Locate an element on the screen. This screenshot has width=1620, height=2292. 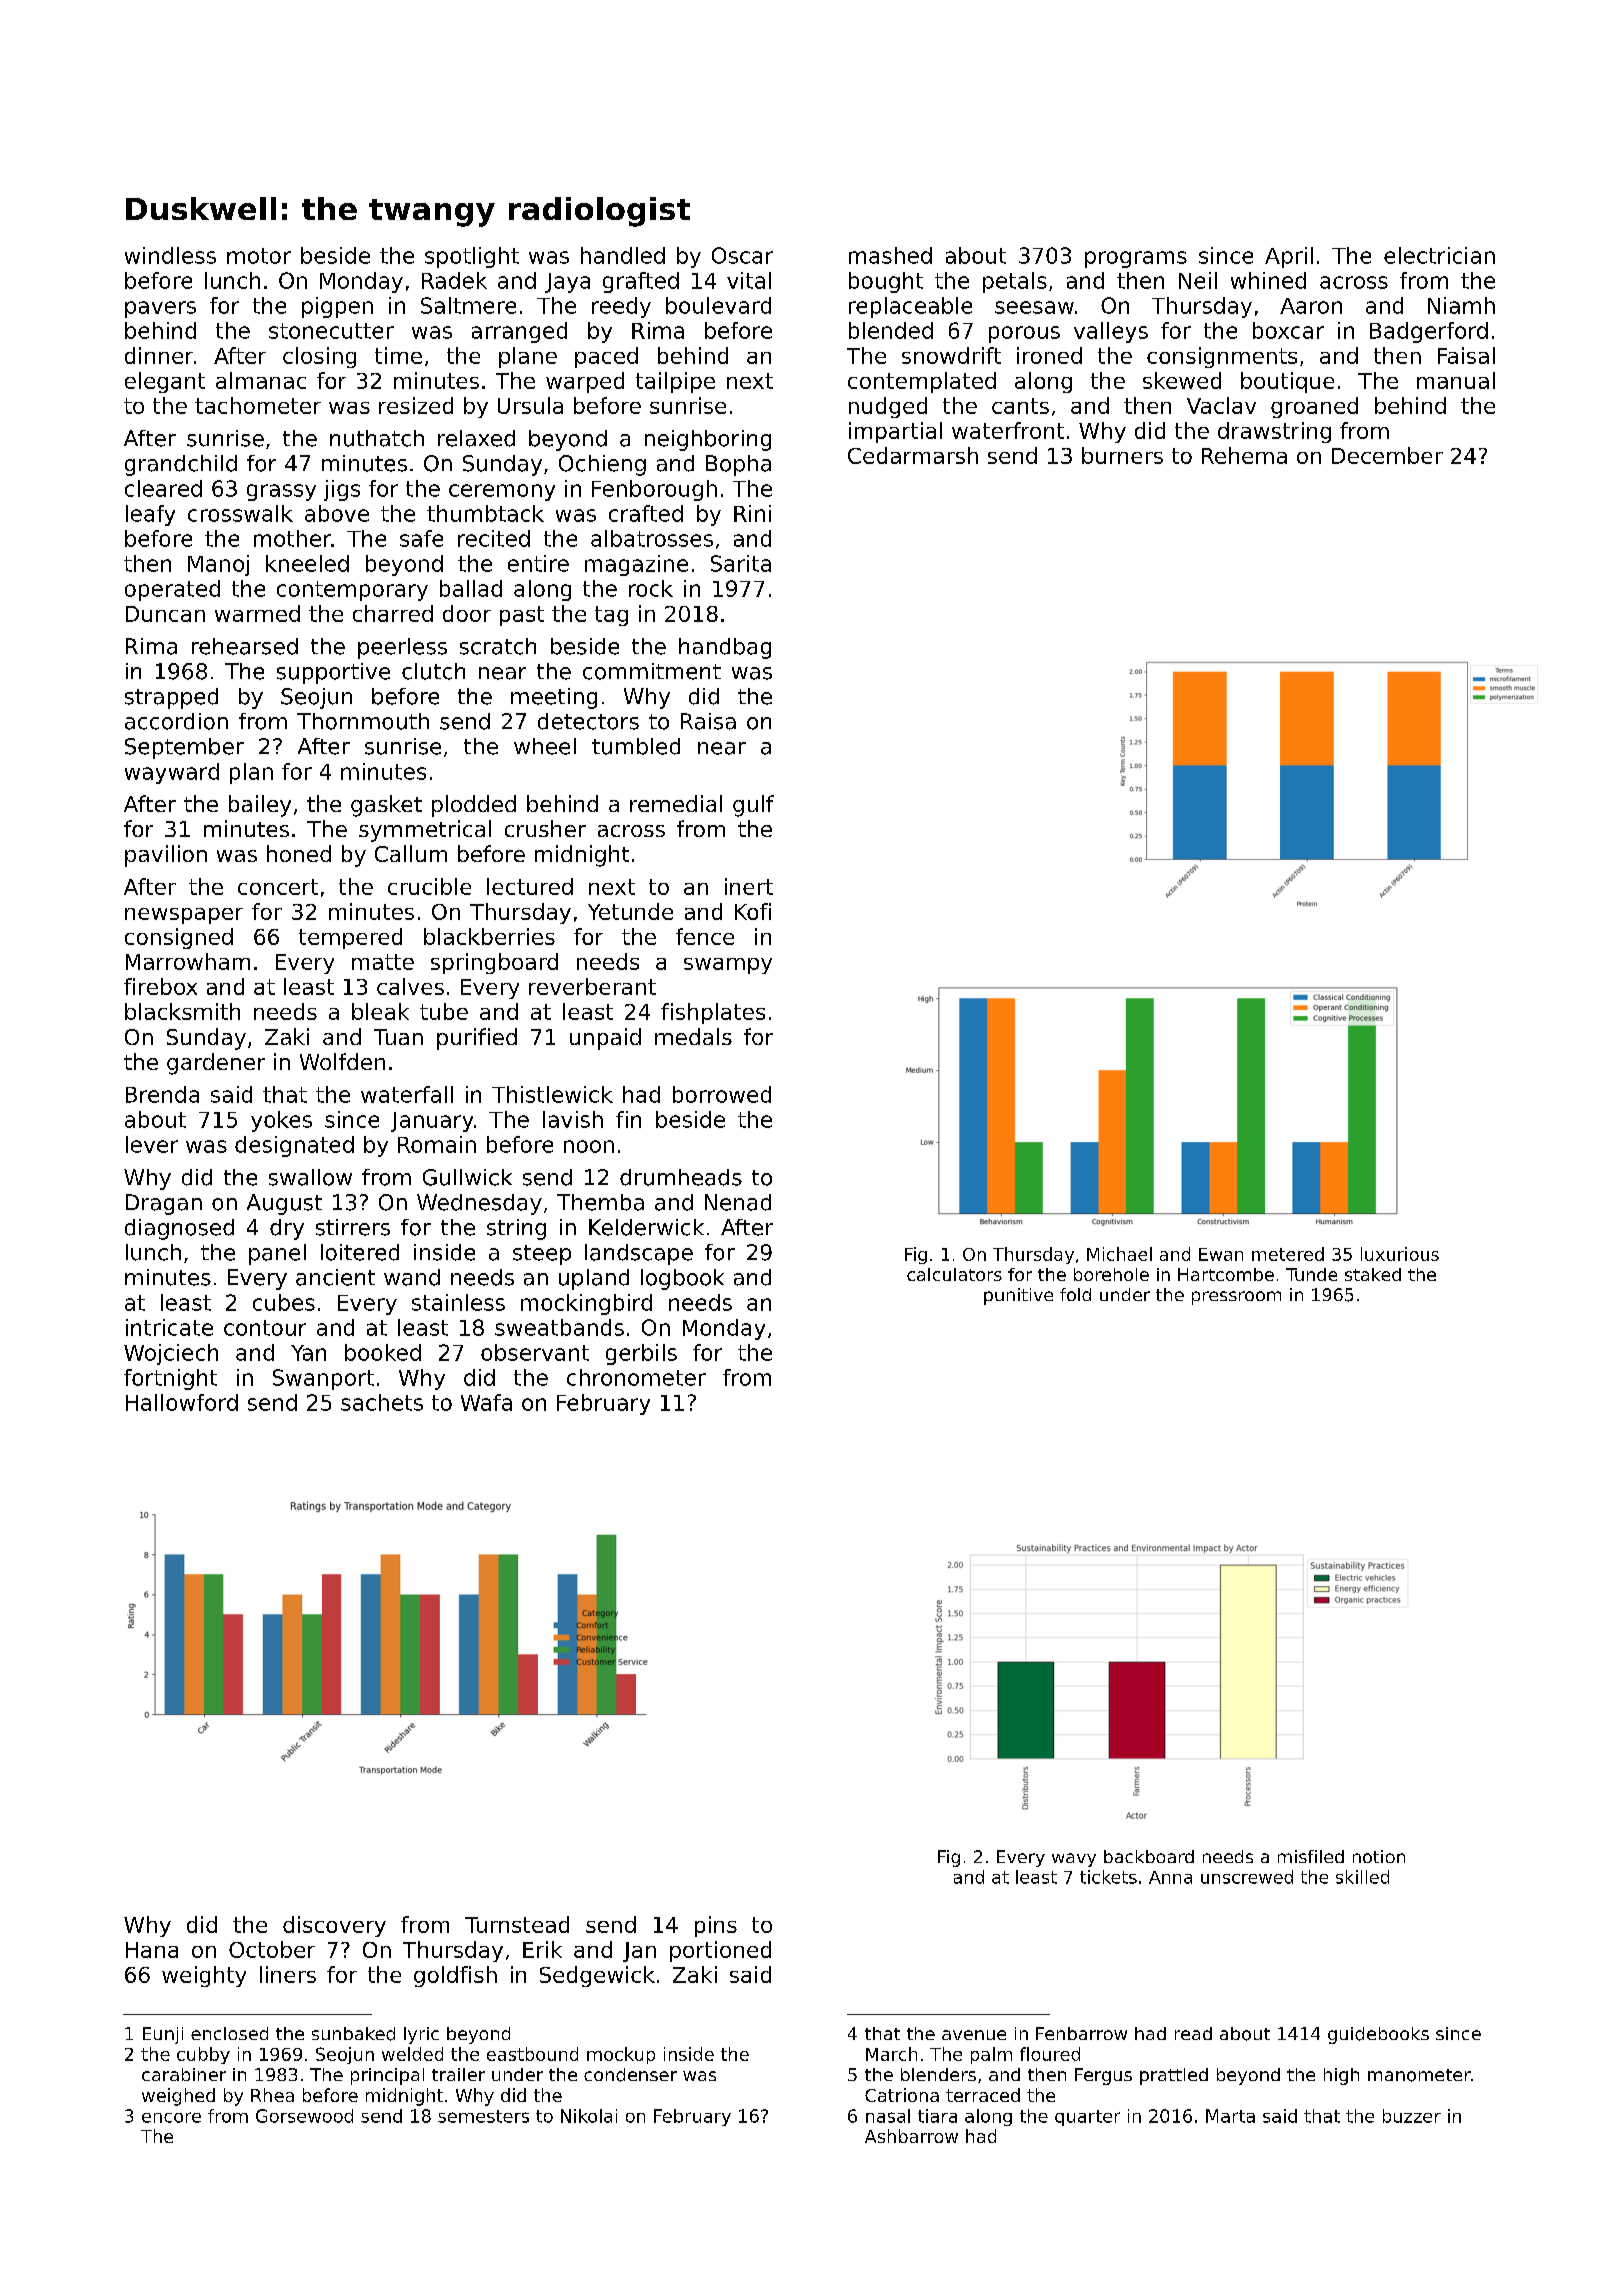
Hana is located at coordinates (152, 1950).
